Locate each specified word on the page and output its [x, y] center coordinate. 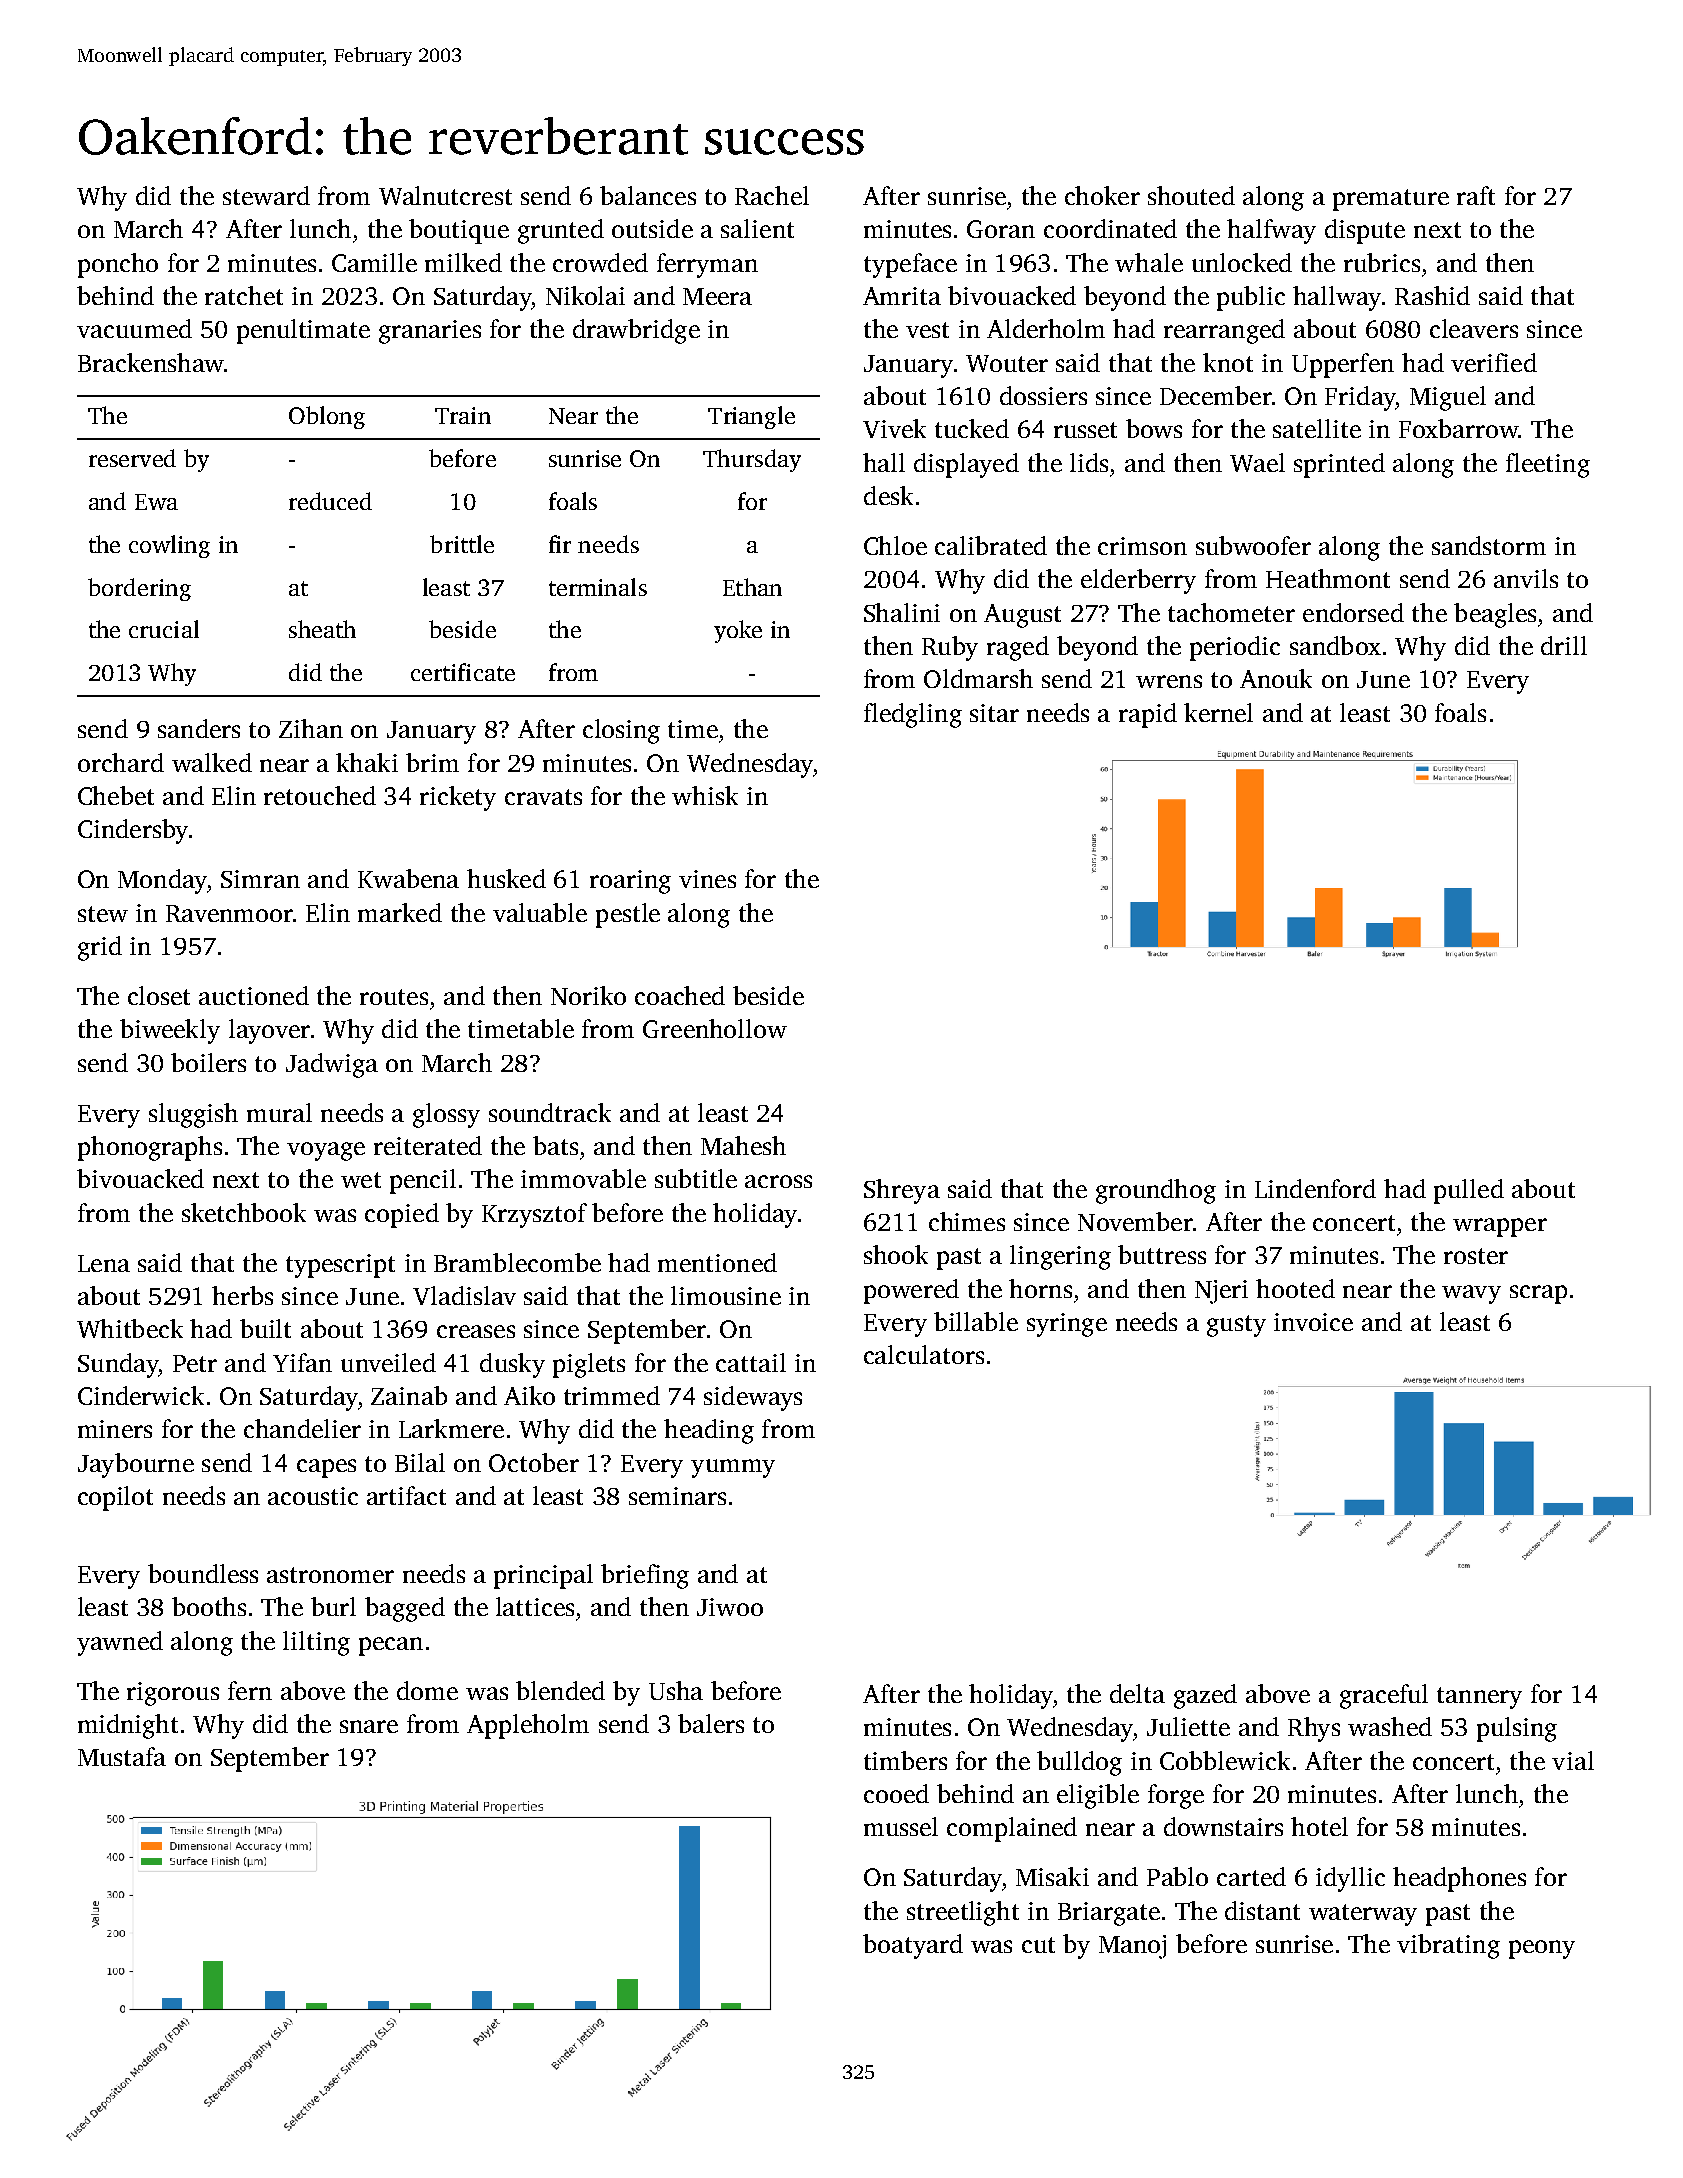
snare [369, 1726]
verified [1494, 362]
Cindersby [133, 831]
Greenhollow [715, 1028]
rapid [1148, 715]
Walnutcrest [445, 195]
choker [1102, 195]
